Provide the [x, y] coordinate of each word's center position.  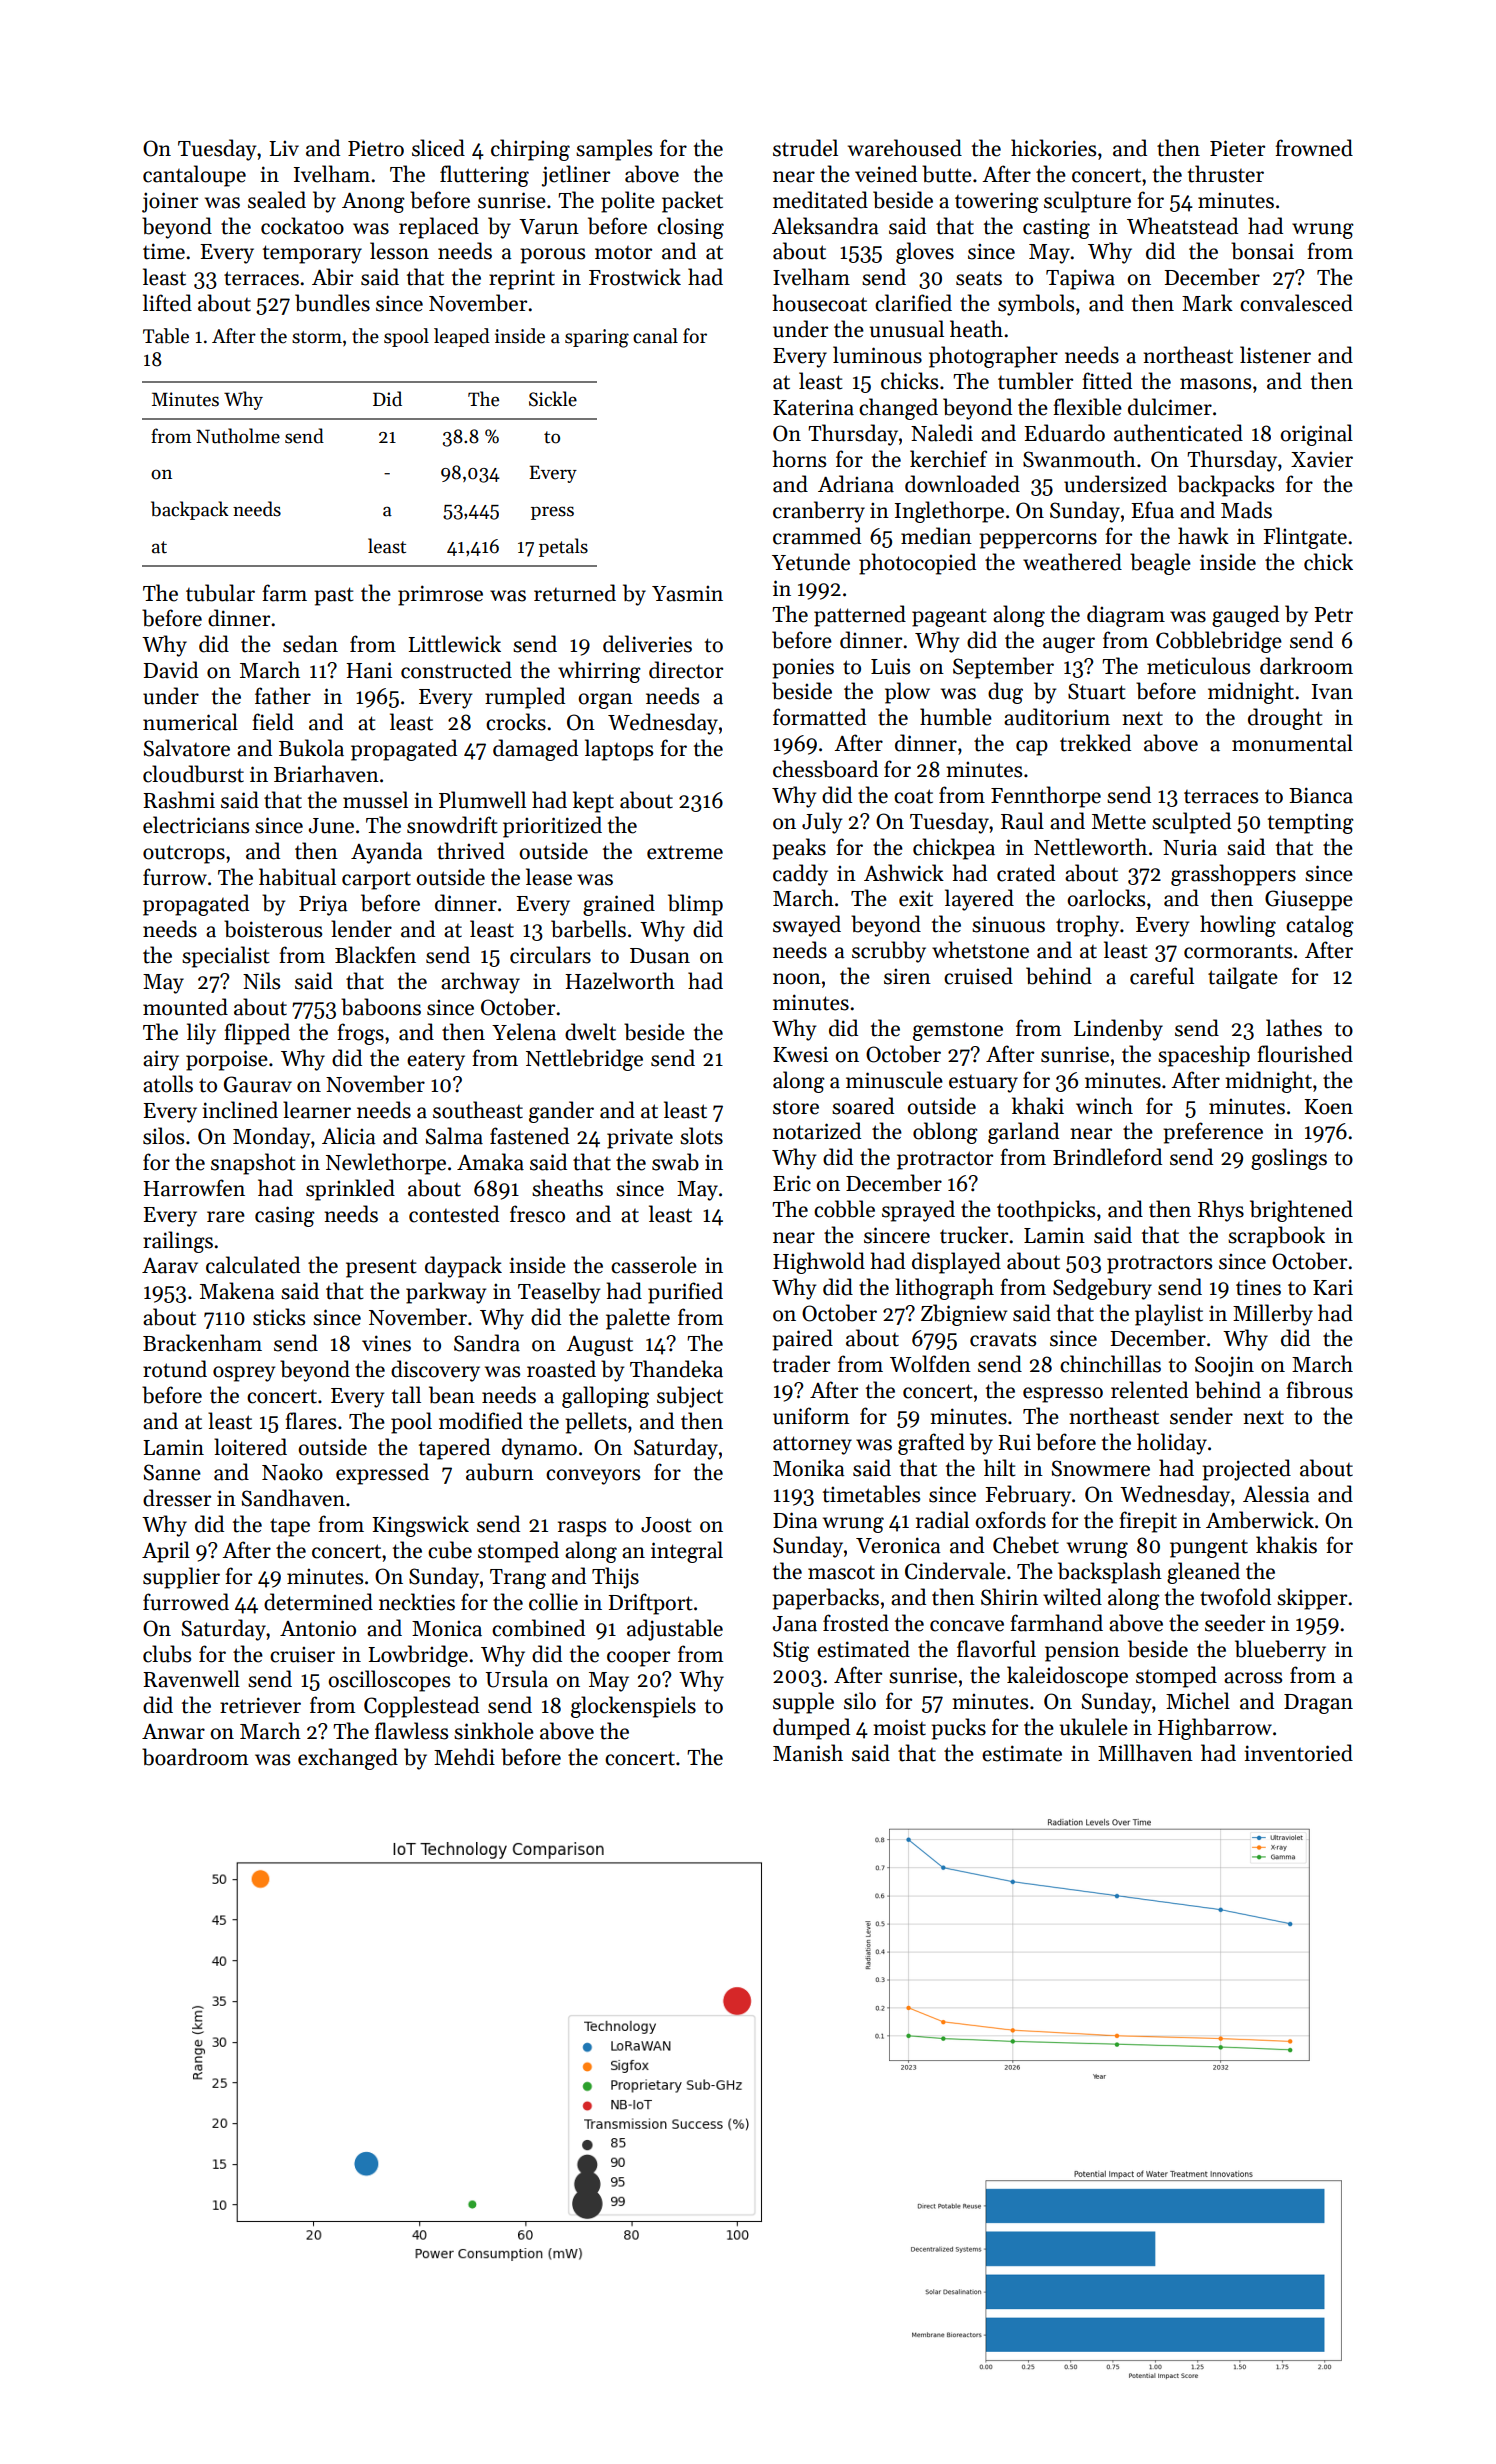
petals [563, 547]
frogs [360, 1034]
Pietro [376, 148]
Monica [447, 1628]
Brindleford [1107, 1157]
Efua [1152, 510]
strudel [805, 148]
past [333, 596]
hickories [1053, 148]
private [640, 1138]
